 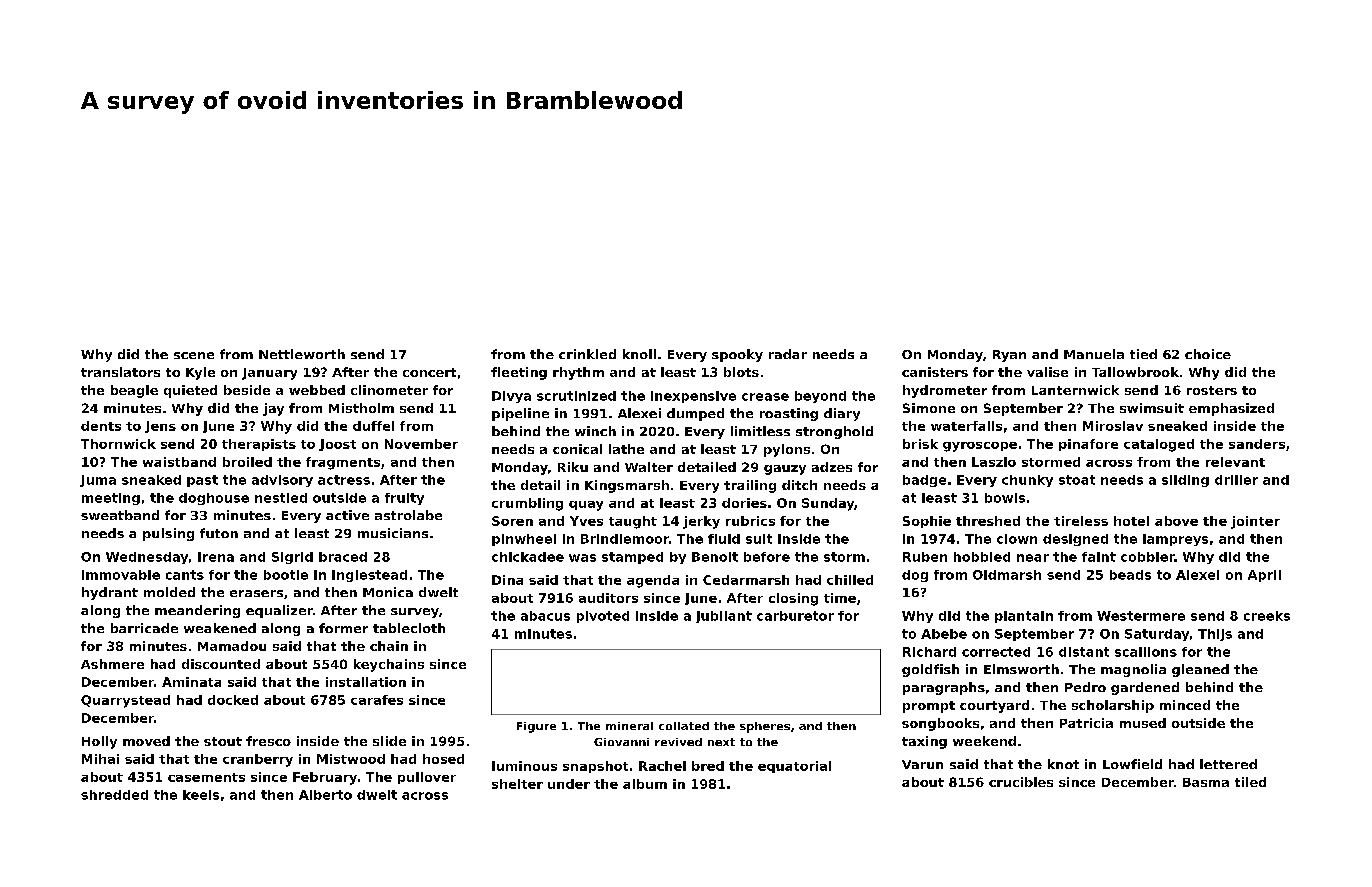 What do you see at coordinates (645, 784) in the page?
I see `album` at bounding box center [645, 784].
